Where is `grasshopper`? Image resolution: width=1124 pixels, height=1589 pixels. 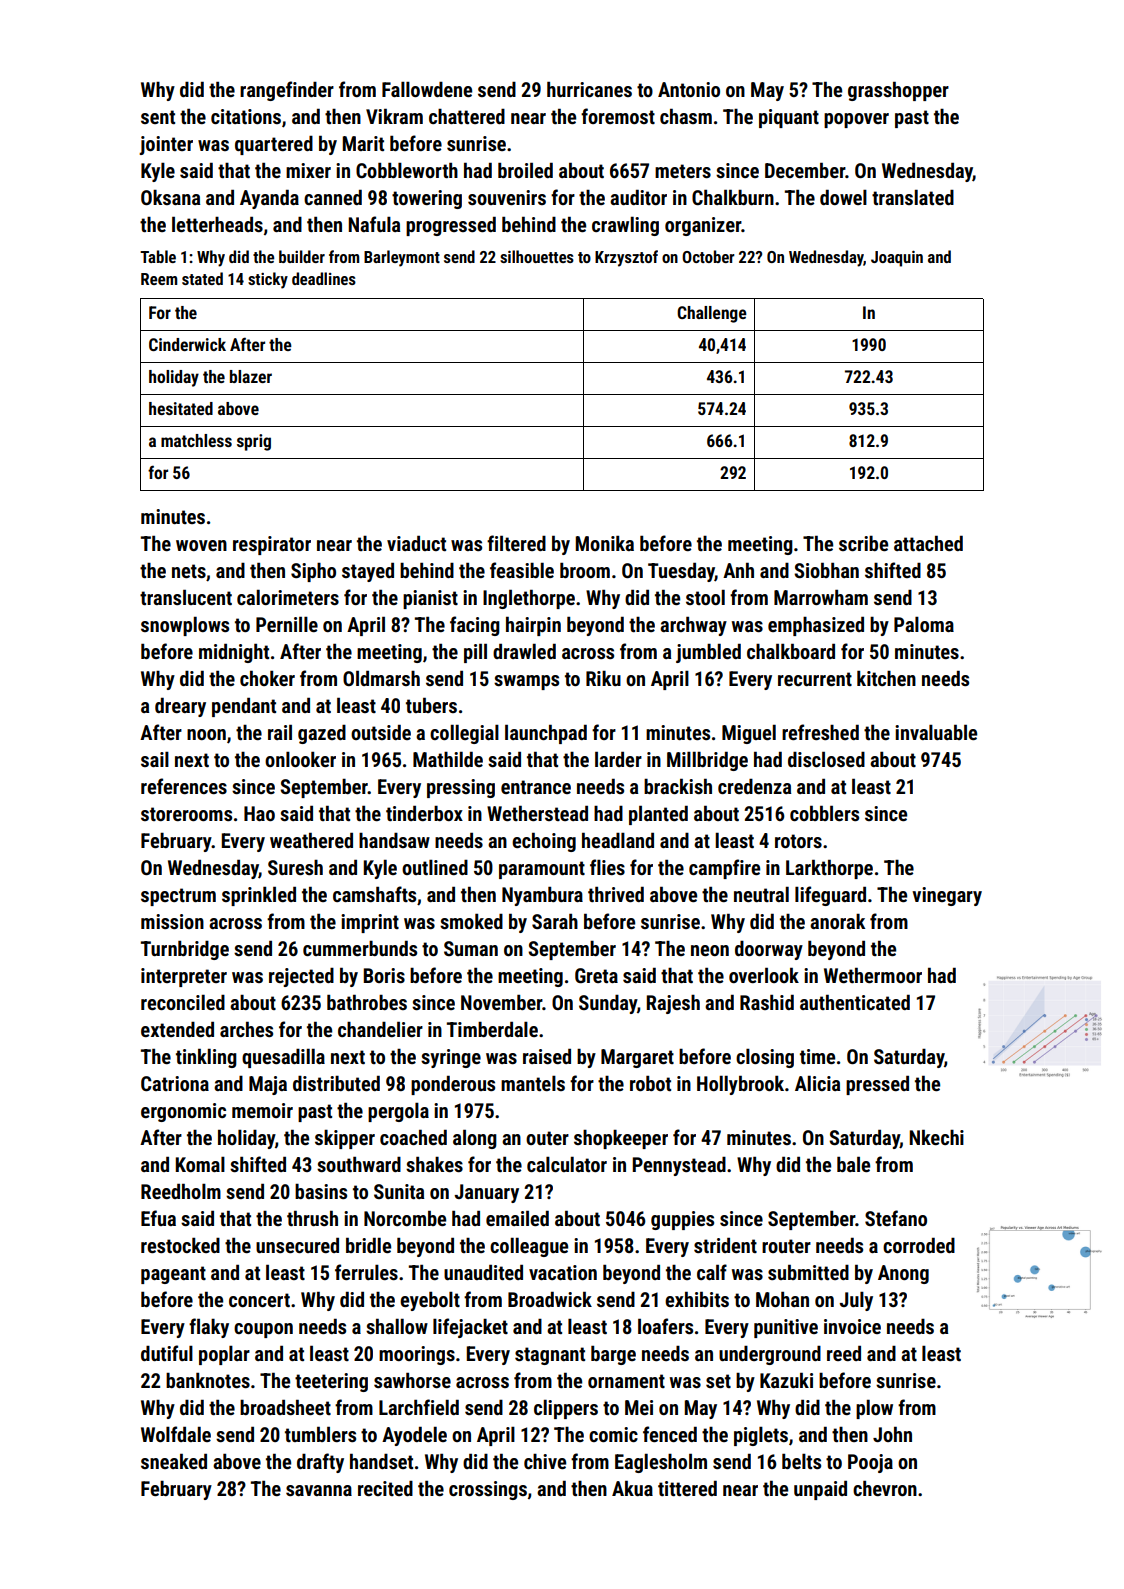 grasshopper is located at coordinates (898, 91).
